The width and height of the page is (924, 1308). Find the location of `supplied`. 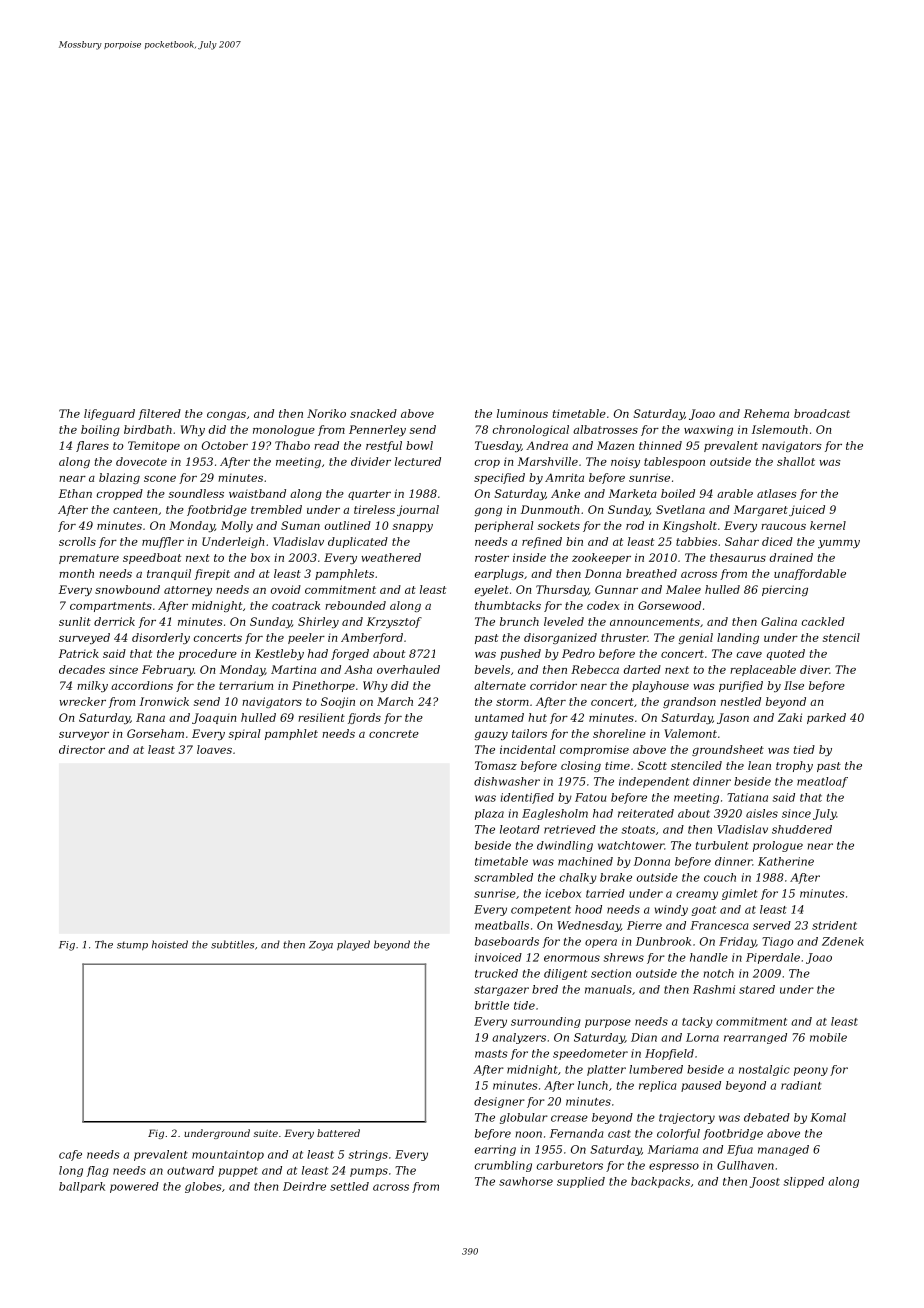

supplied is located at coordinates (581, 1182).
